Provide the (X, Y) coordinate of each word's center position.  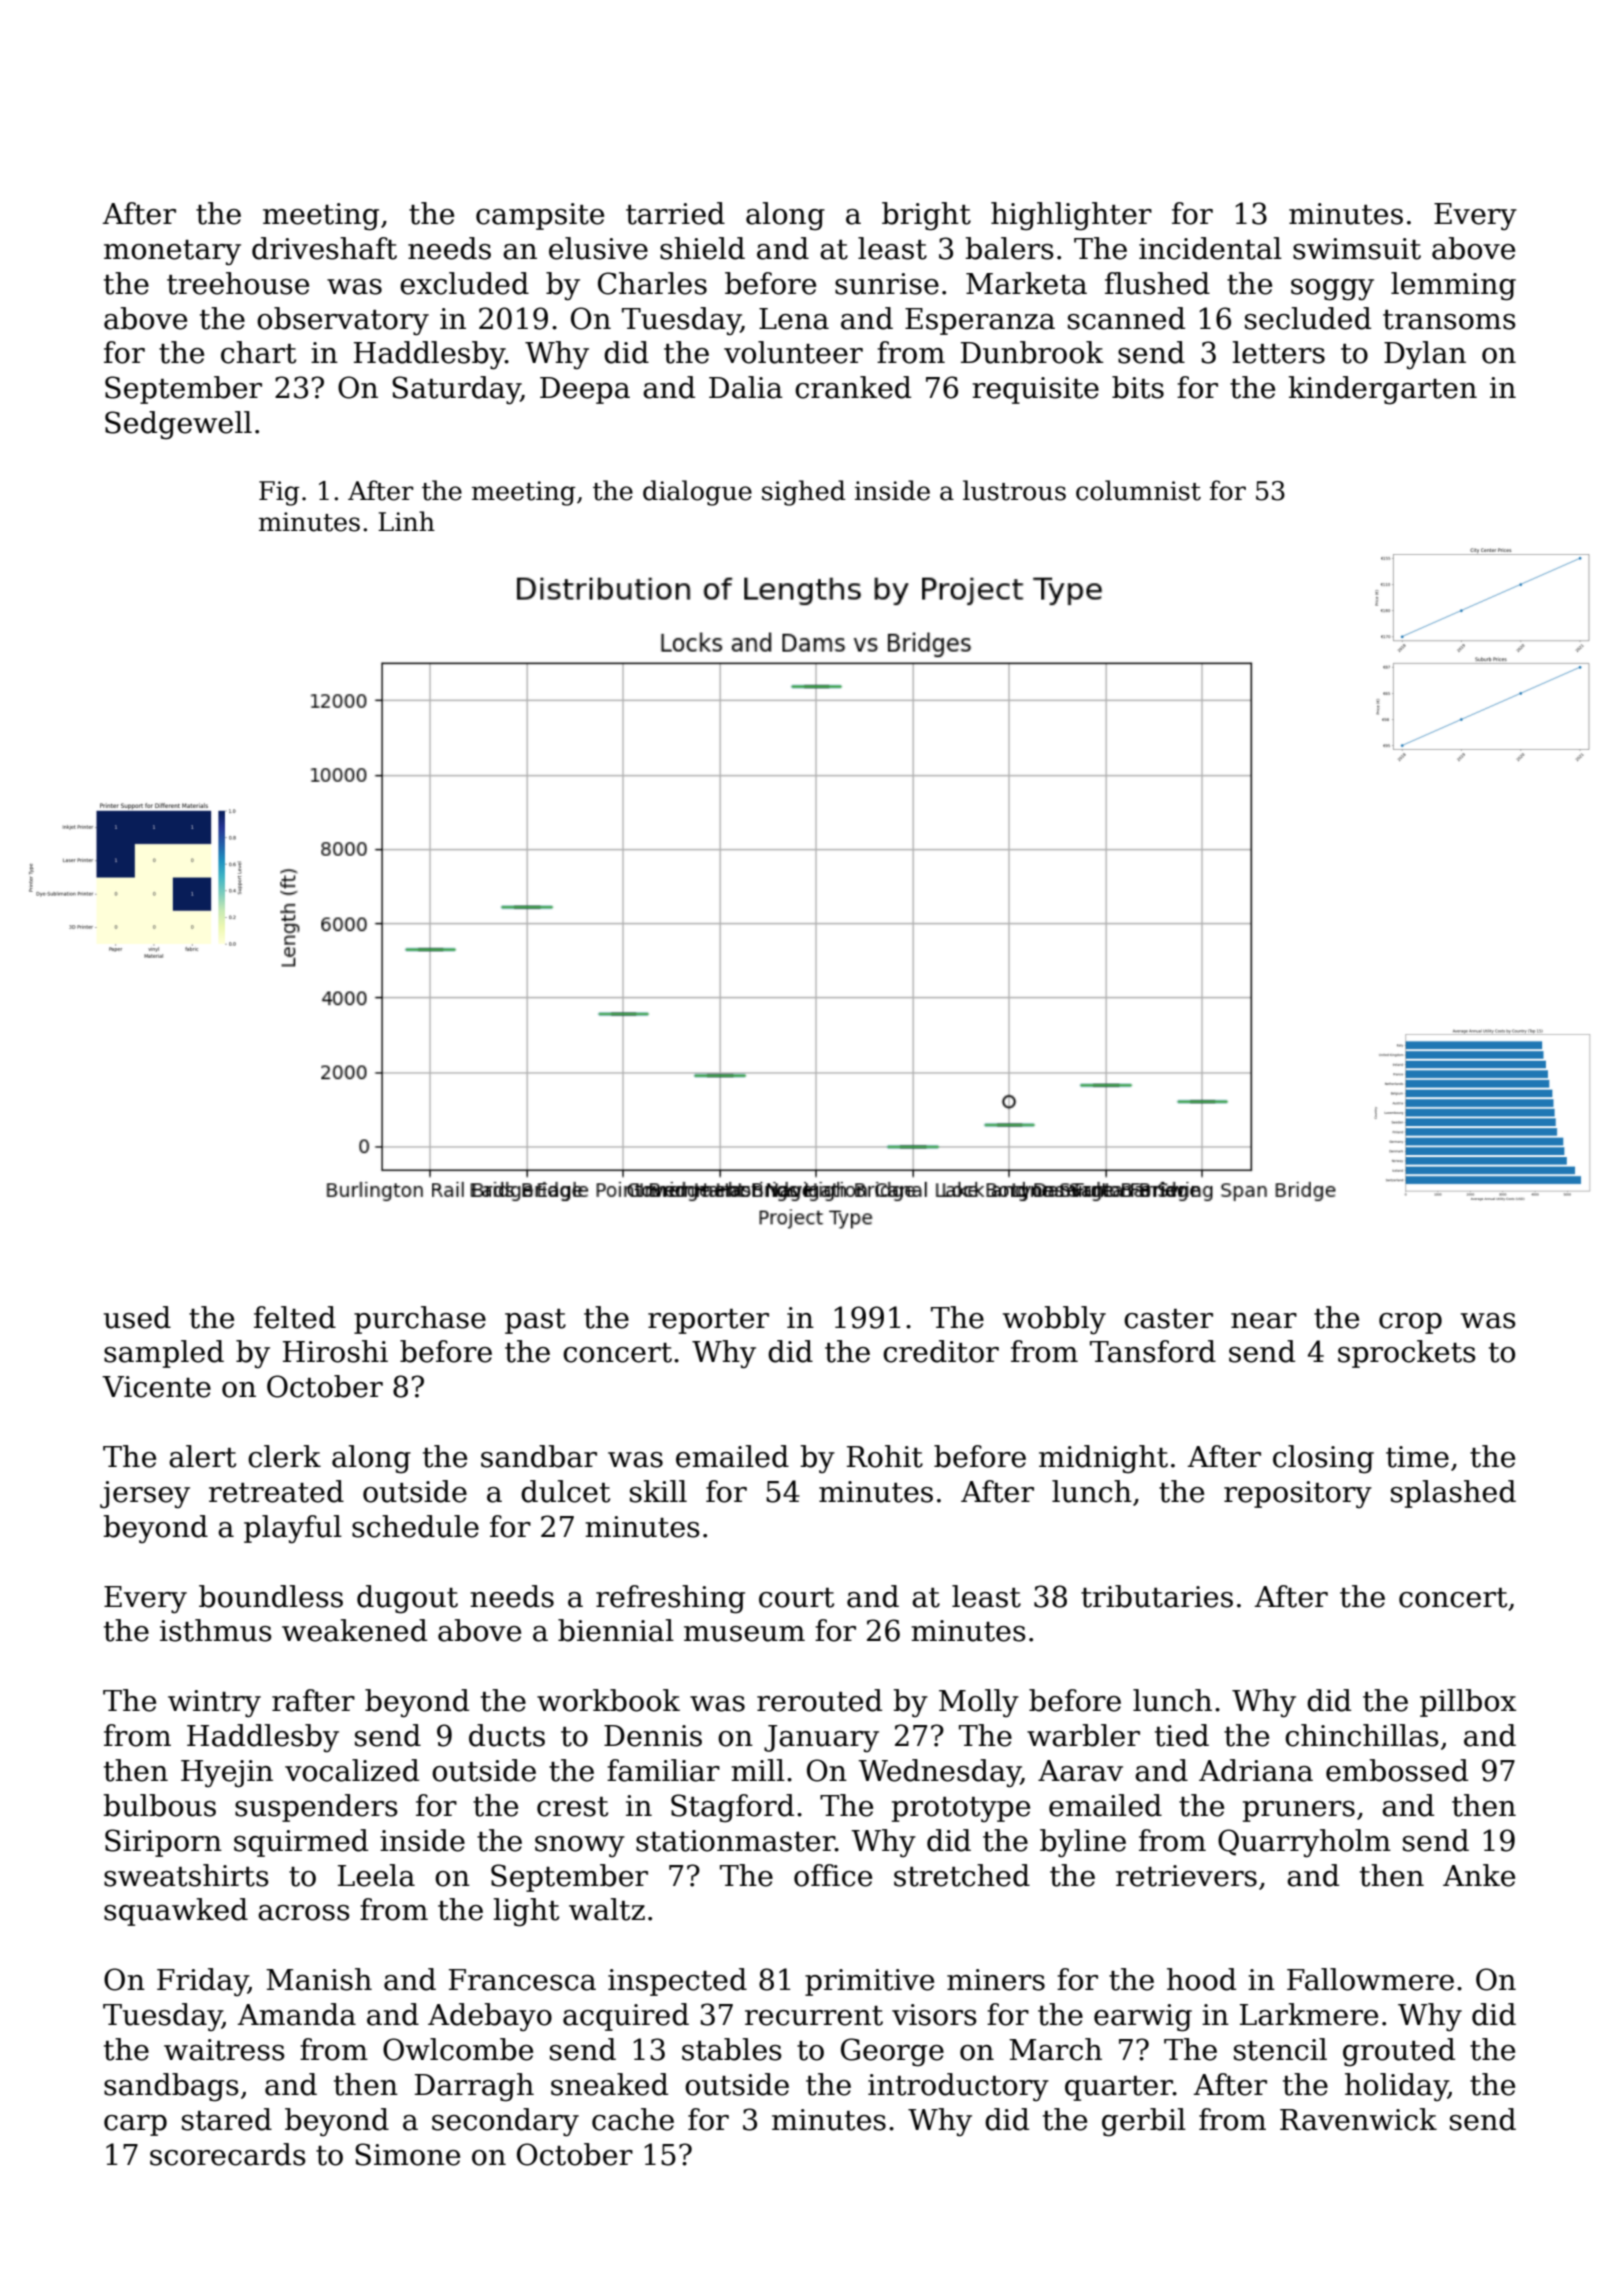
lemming (1453, 286)
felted (295, 1317)
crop (1410, 1323)
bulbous (159, 1805)
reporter (708, 1321)
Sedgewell (178, 425)
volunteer (793, 352)
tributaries (1157, 1596)
